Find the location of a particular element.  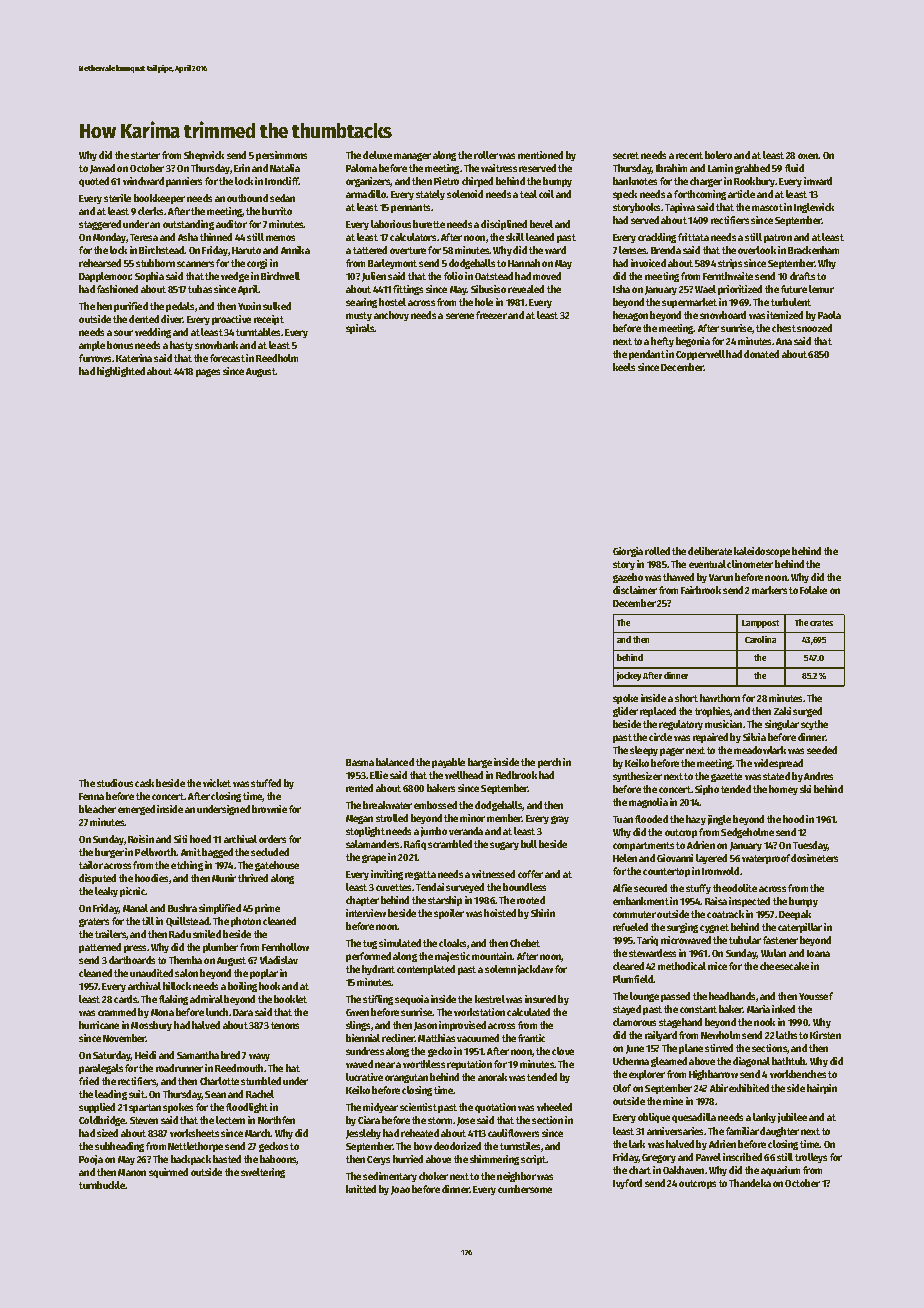

Jawad is located at coordinates (102, 169).
